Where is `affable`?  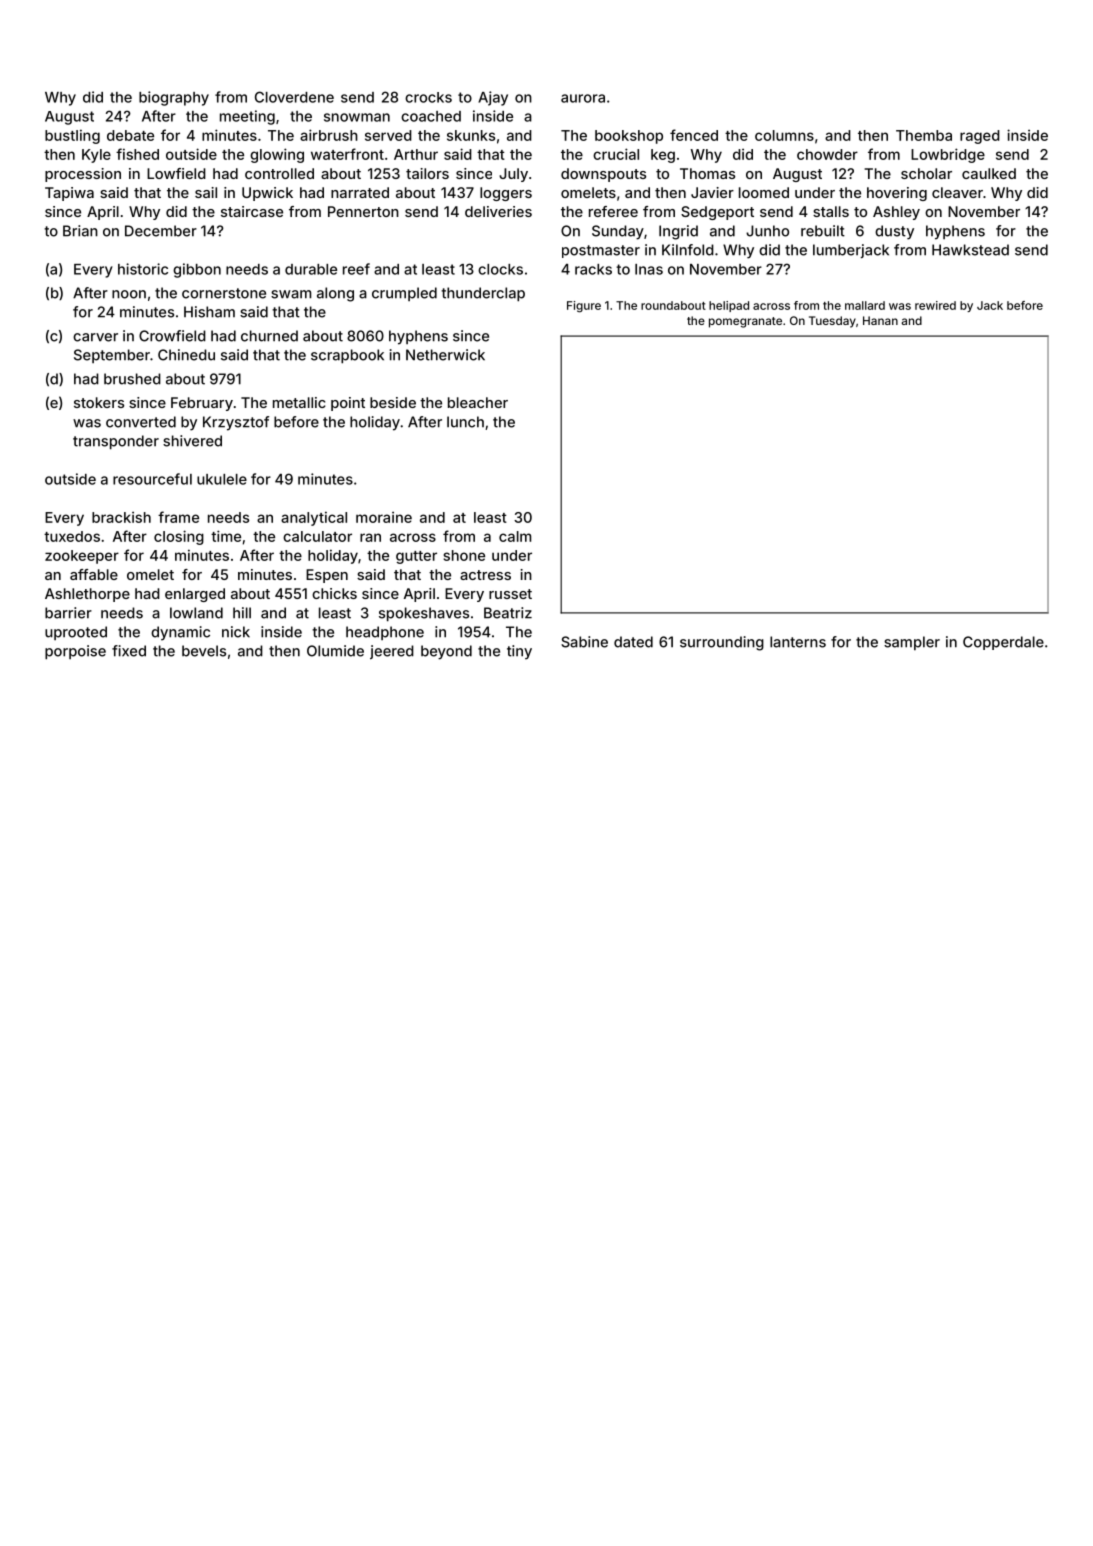 affable is located at coordinates (94, 574).
